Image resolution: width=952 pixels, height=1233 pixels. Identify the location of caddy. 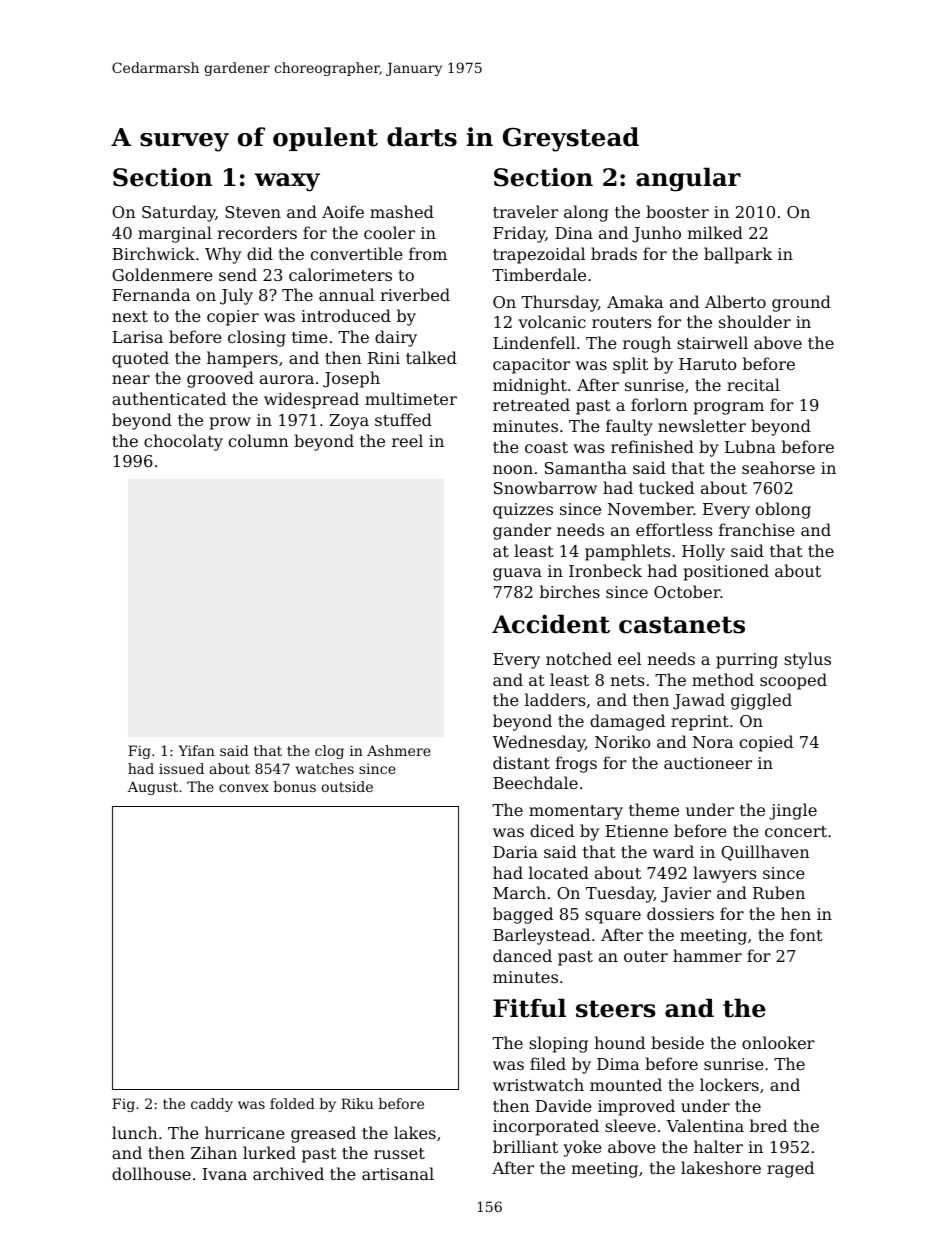
(212, 1105).
